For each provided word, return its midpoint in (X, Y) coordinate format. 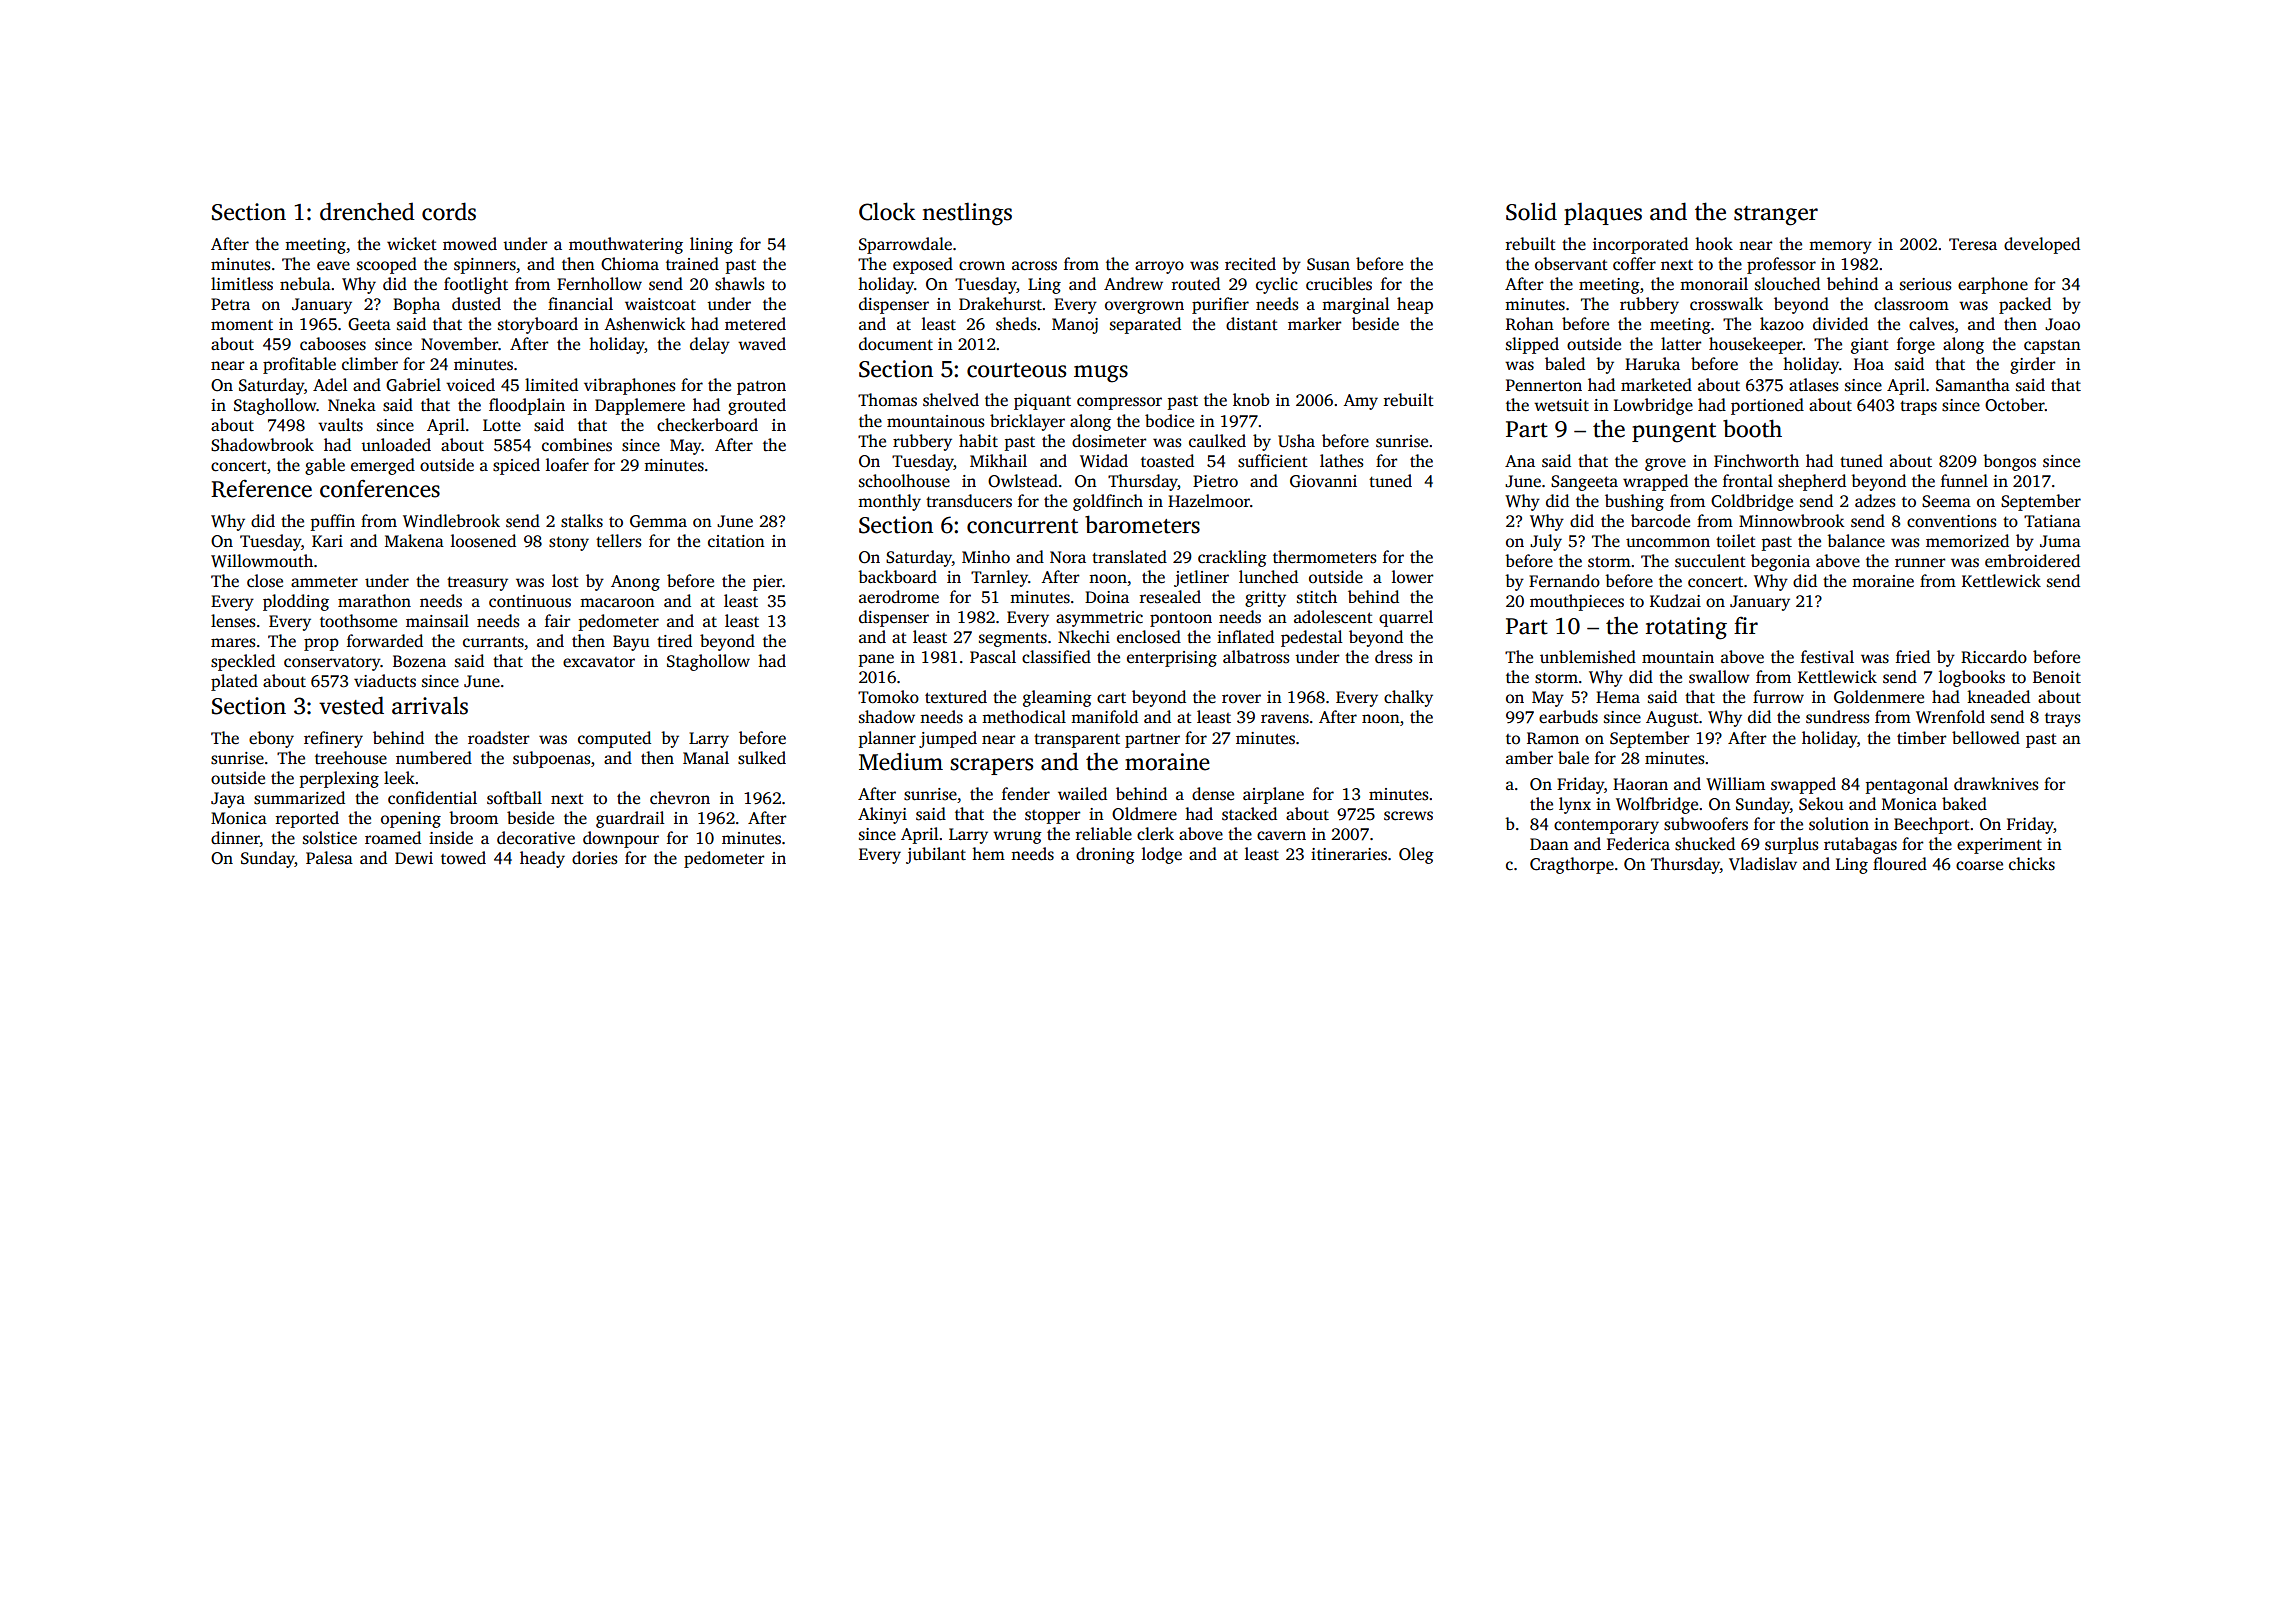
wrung (1017, 837)
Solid (1531, 211)
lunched (1268, 577)
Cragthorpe (1572, 865)
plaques (1603, 213)
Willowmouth (262, 561)
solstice (330, 838)
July (1546, 542)
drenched (367, 211)
